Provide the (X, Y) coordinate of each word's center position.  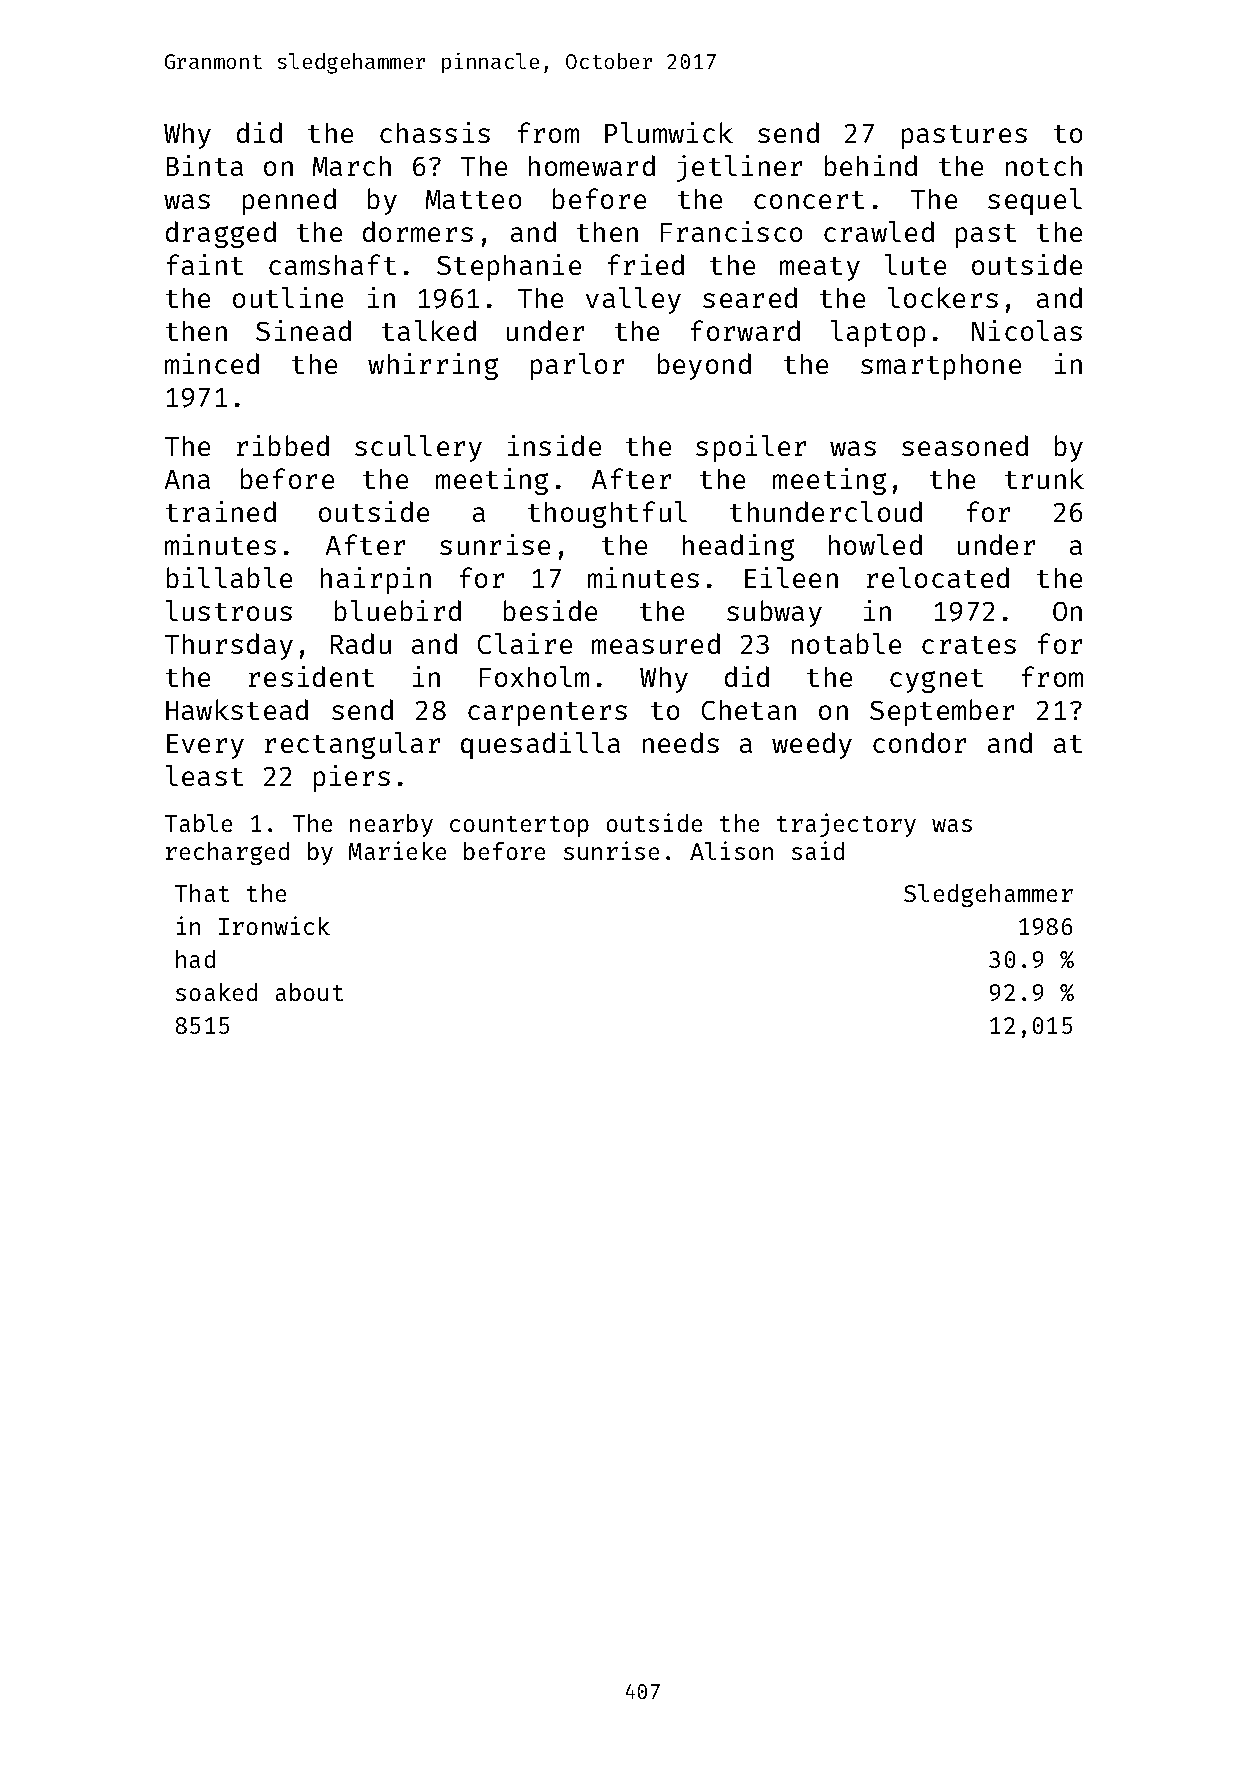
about (309, 992)
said (818, 850)
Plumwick (669, 132)
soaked (216, 992)
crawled (879, 231)
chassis (435, 132)
